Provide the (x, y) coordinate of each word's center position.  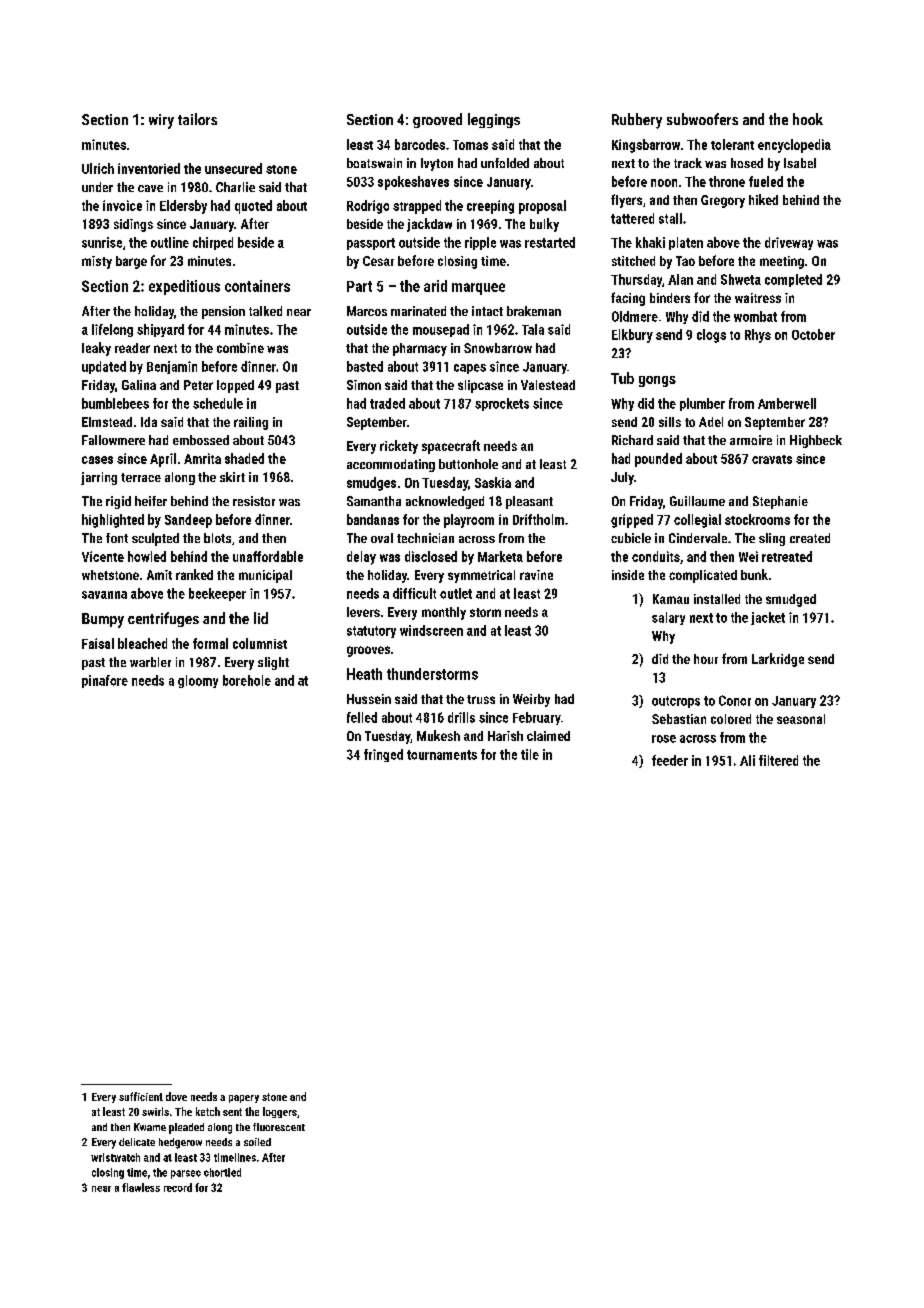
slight (273, 663)
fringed (383, 755)
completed (793, 280)
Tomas (470, 145)
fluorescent (279, 1127)
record (178, 1187)
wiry (161, 121)
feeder (670, 760)
